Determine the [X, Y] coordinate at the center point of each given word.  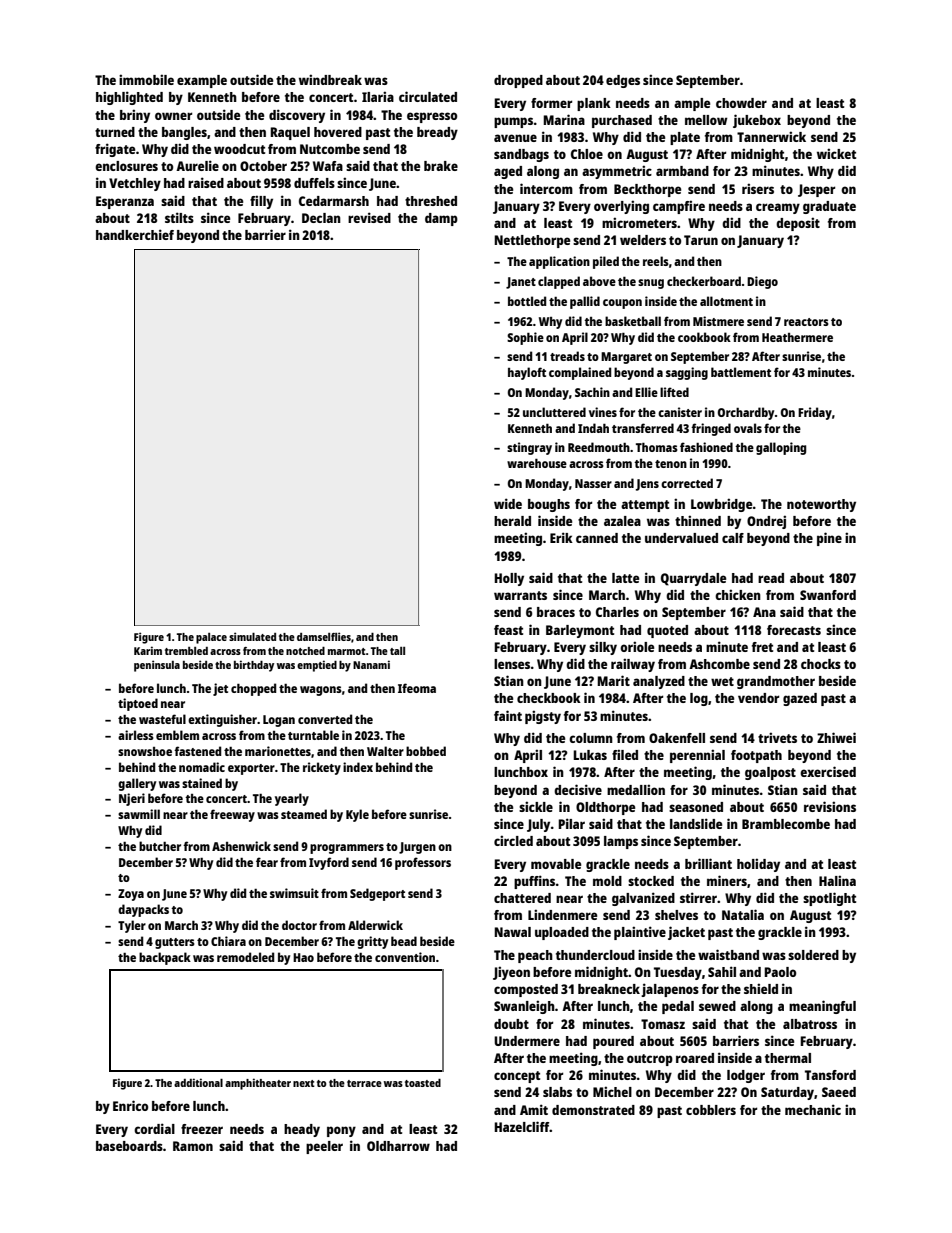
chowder [741, 103]
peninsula [157, 666]
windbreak [330, 79]
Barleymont [580, 631]
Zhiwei [836, 737]
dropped [518, 81]
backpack [165, 958]
